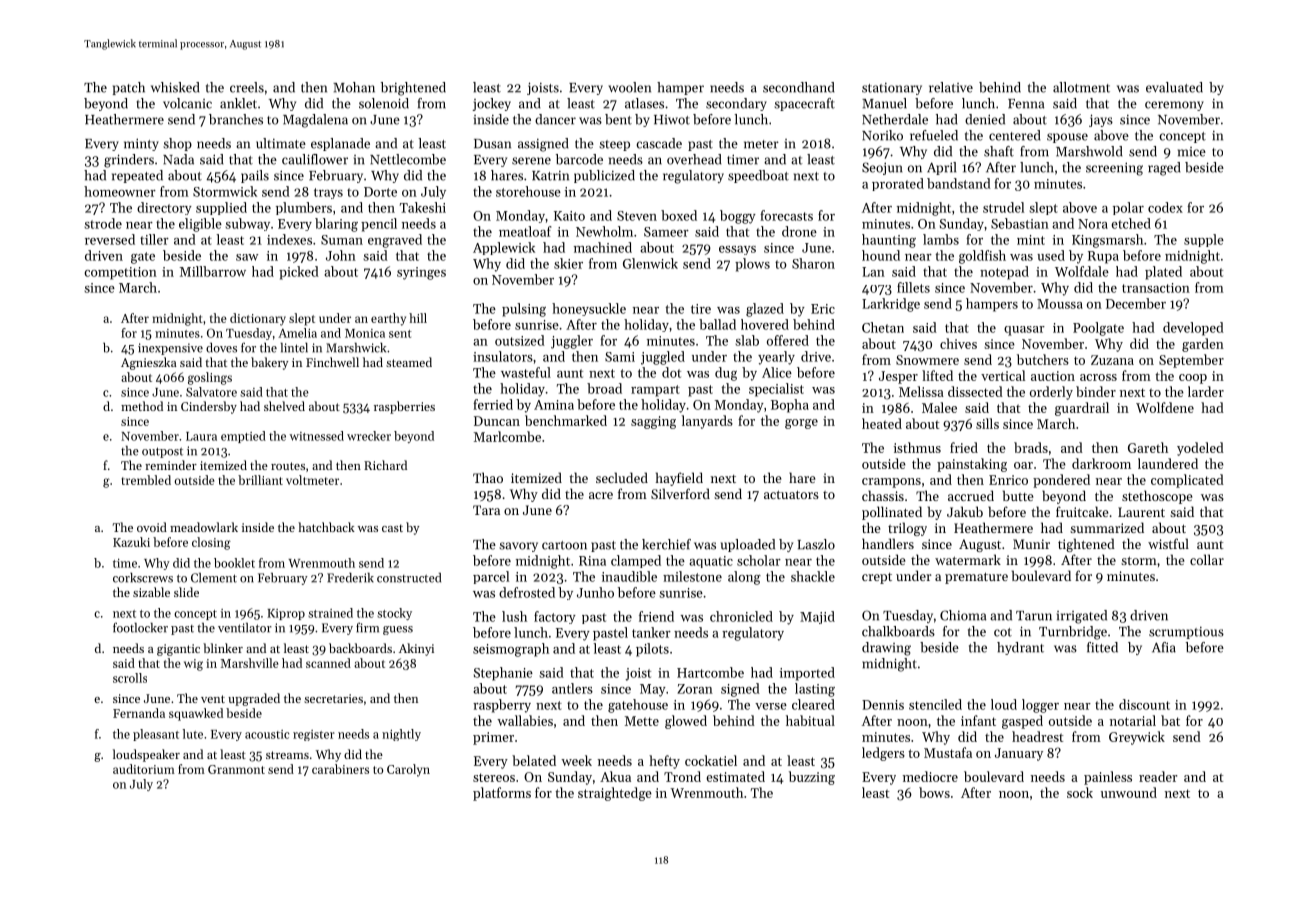 The width and height of the screenshot is (1308, 924). What do you see at coordinates (629, 87) in the screenshot?
I see `woolen` at bounding box center [629, 87].
